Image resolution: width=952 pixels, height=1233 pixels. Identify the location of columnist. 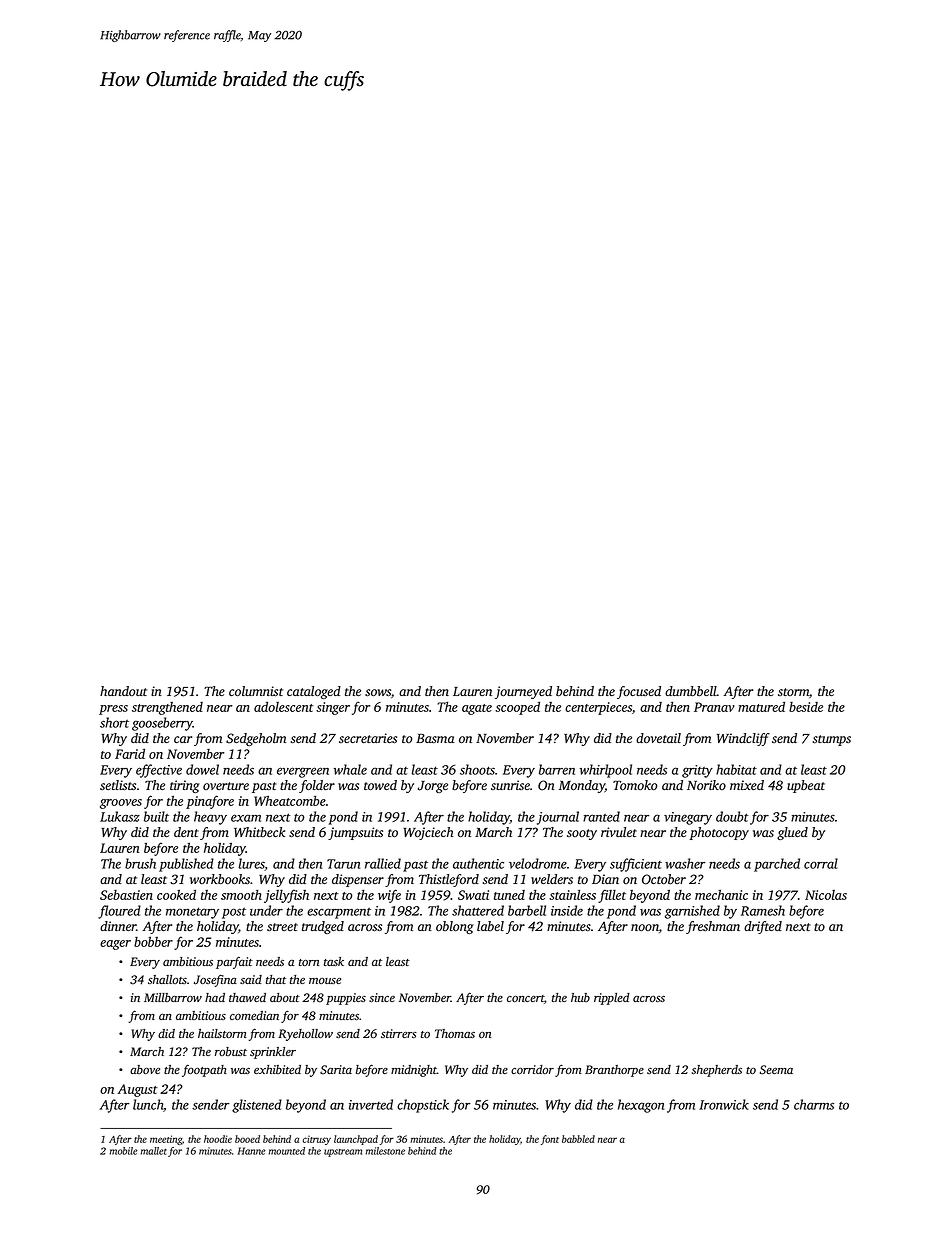
(256, 691).
